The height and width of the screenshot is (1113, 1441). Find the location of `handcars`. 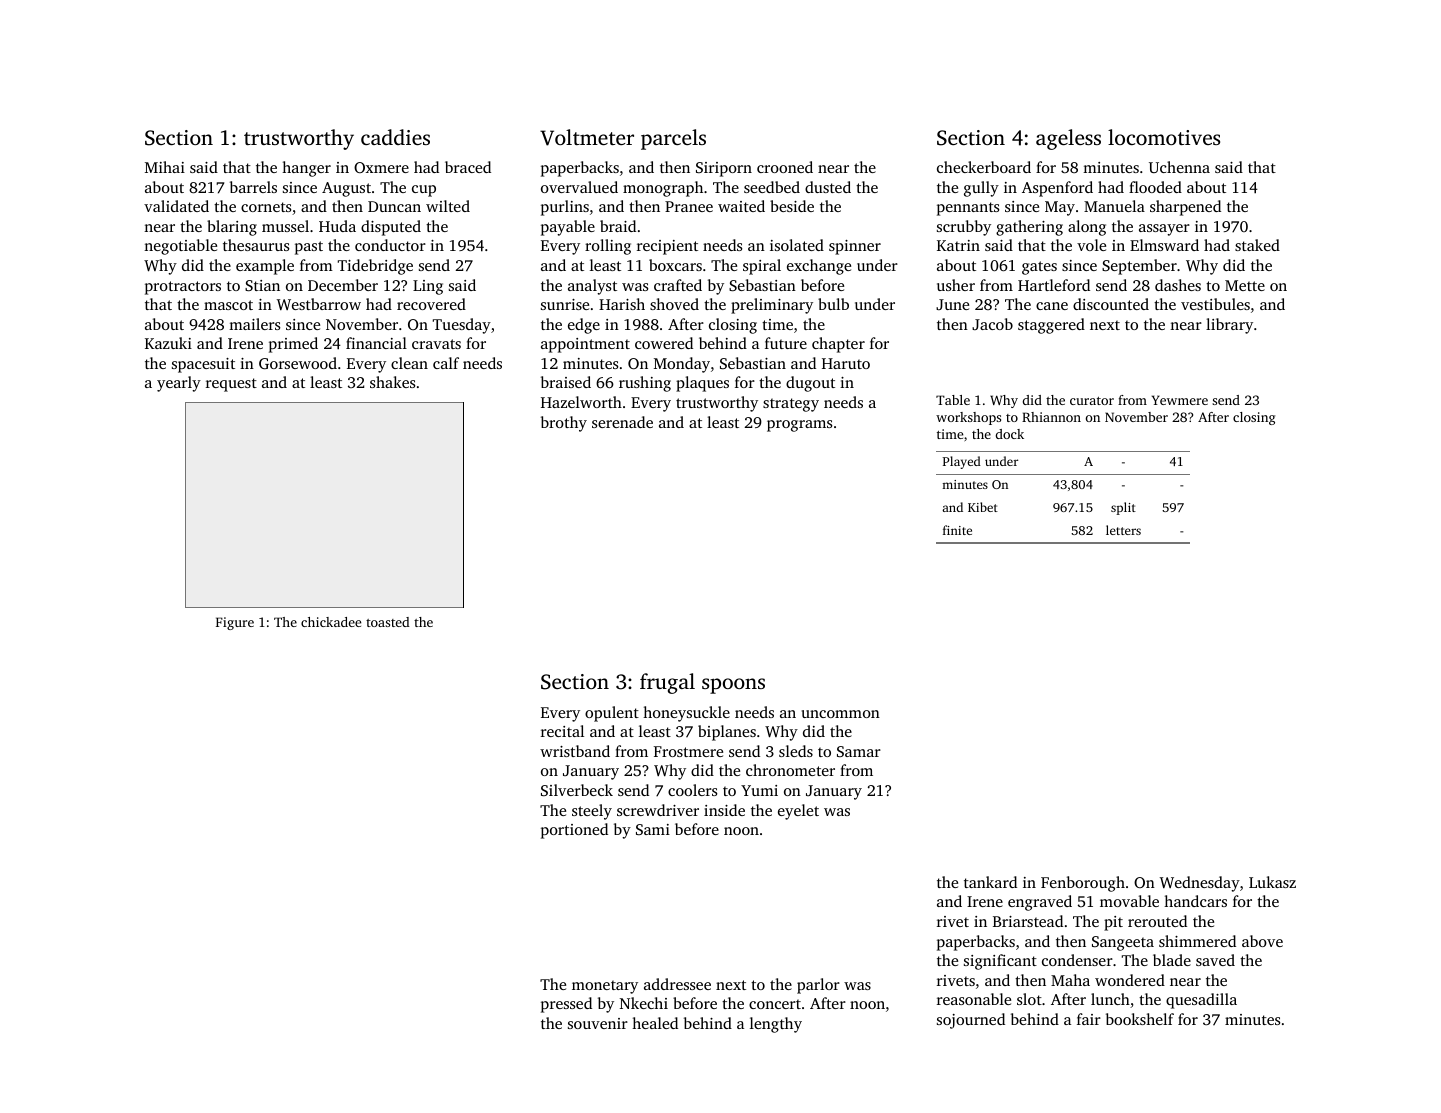

handcars is located at coordinates (1195, 901).
